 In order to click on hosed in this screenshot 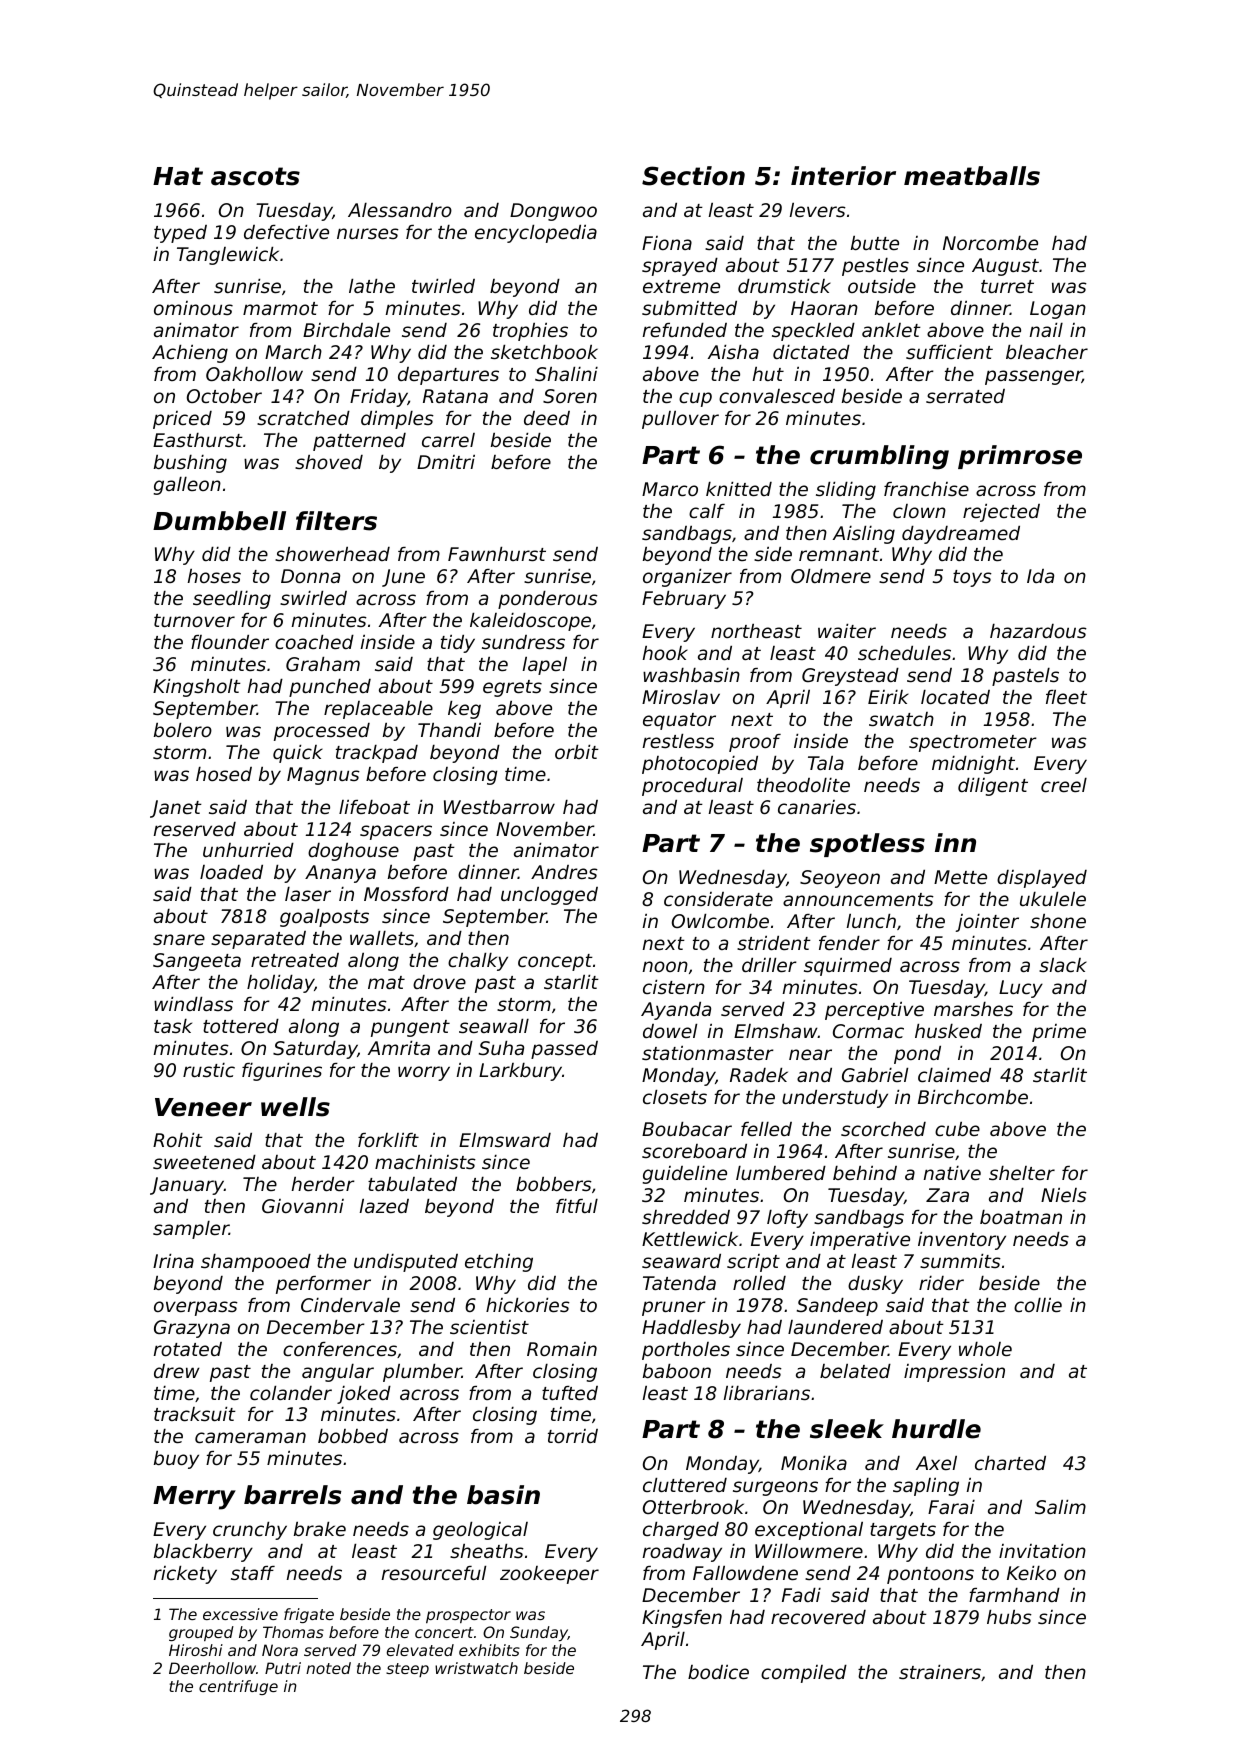, I will do `click(224, 774)`.
